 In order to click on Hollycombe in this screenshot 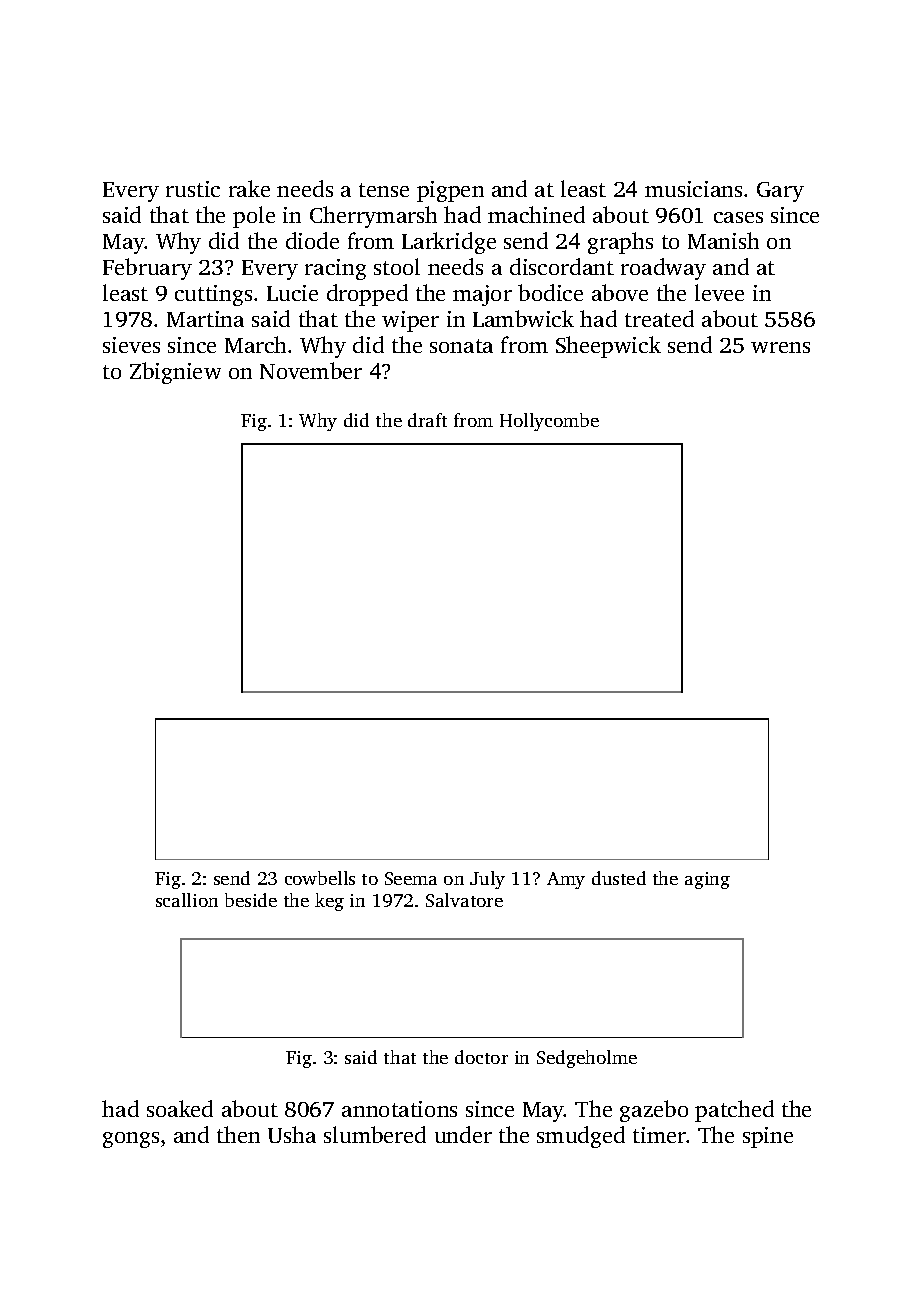, I will do `click(549, 422)`.
